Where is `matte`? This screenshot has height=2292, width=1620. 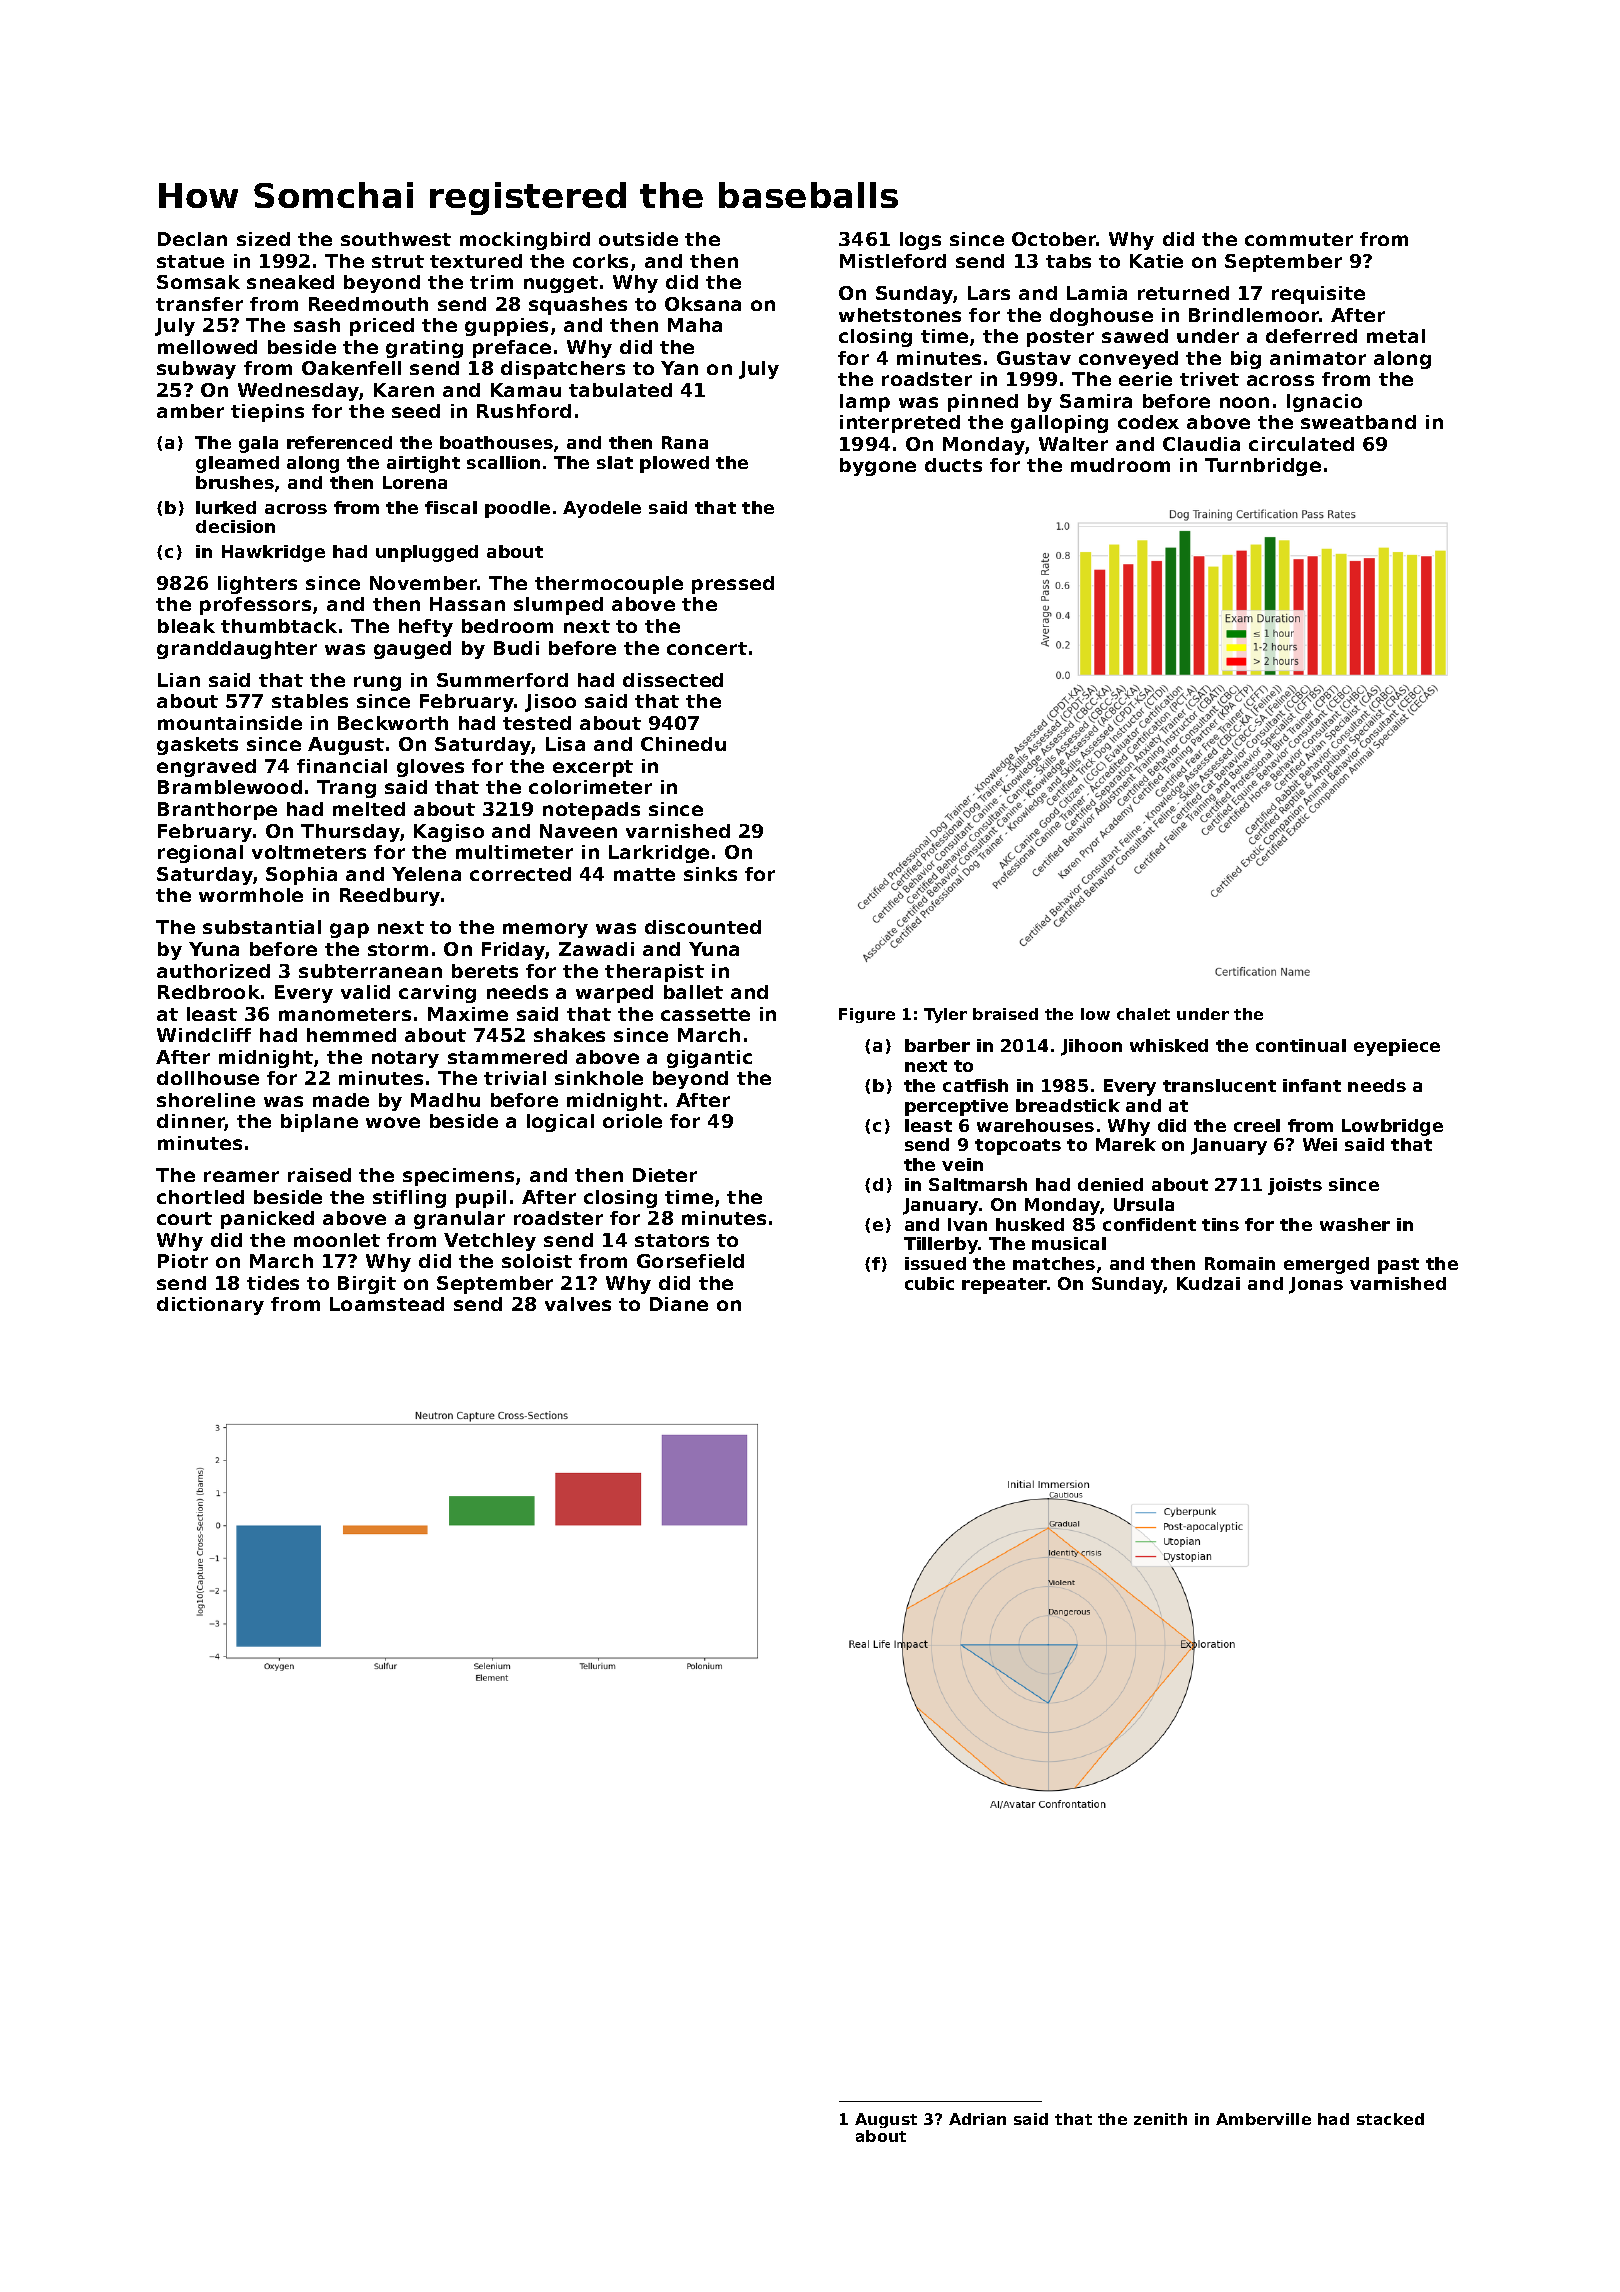 matte is located at coordinates (644, 874).
